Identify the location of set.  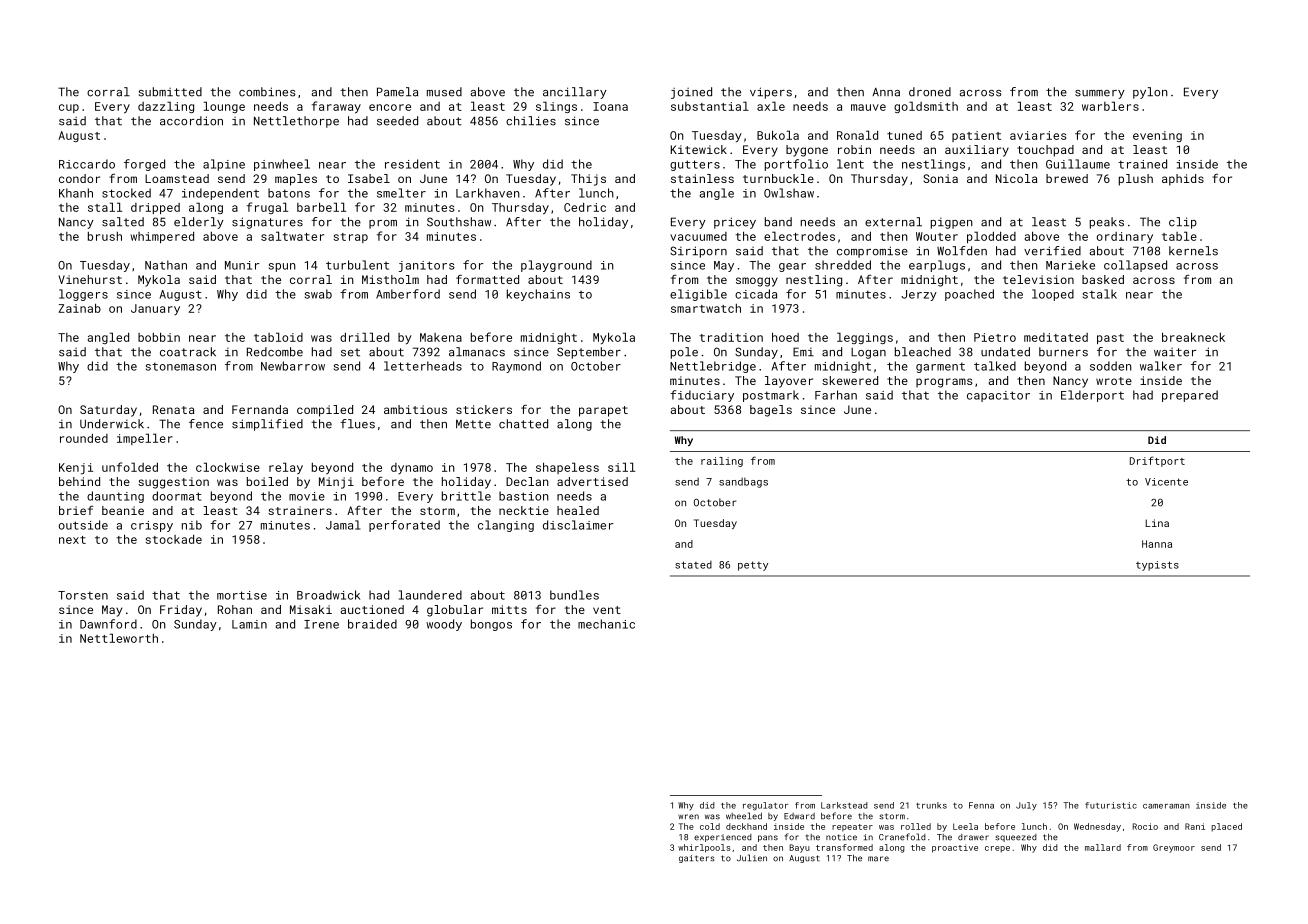
(350, 352).
